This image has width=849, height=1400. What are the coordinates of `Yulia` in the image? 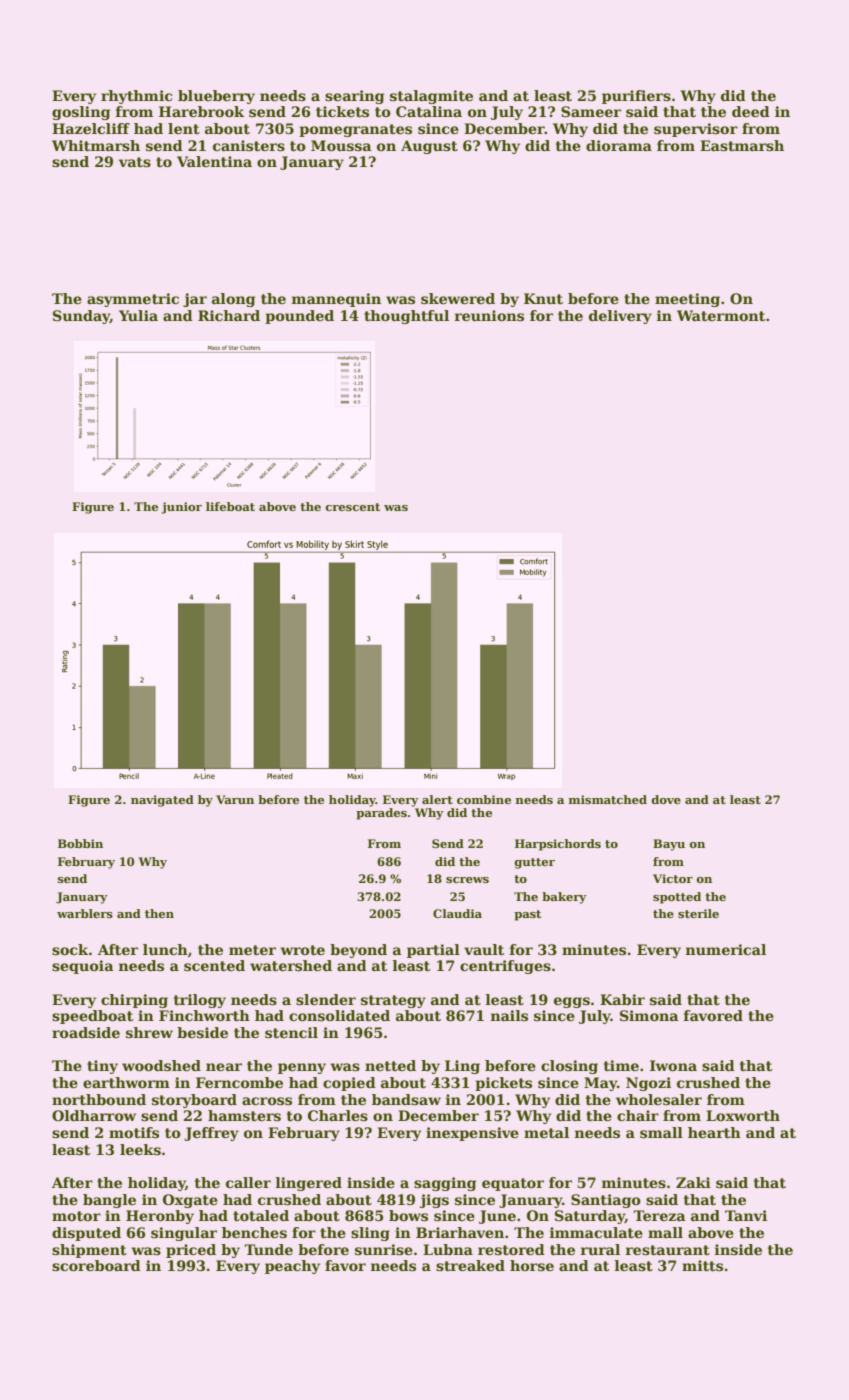 It's located at (138, 315).
